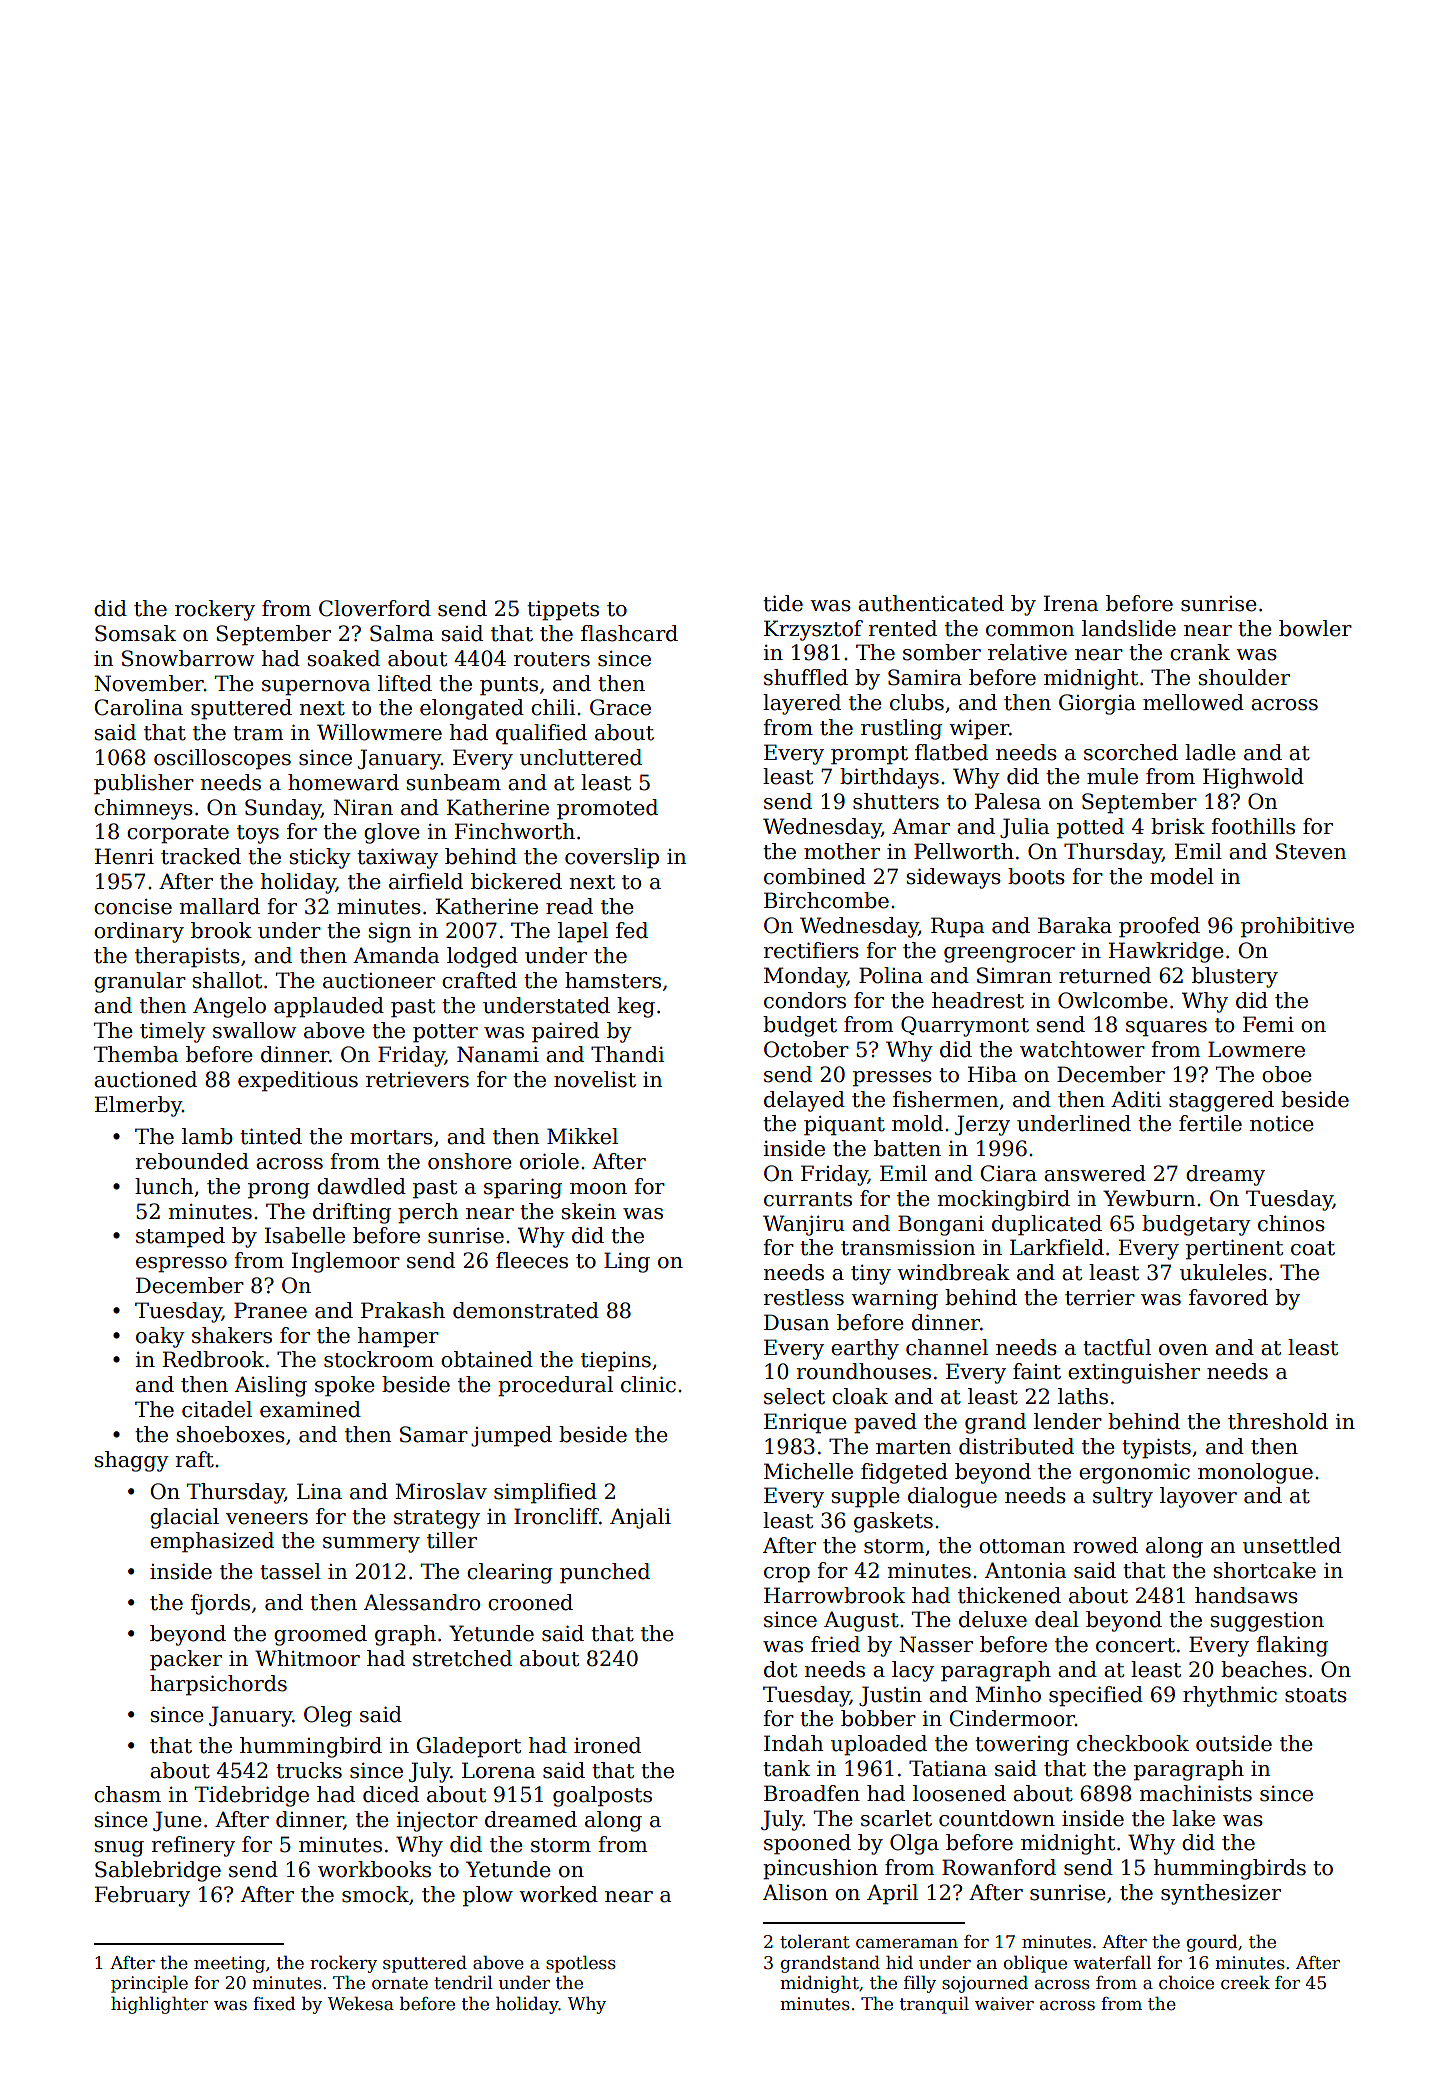  I want to click on bowler, so click(1315, 628).
